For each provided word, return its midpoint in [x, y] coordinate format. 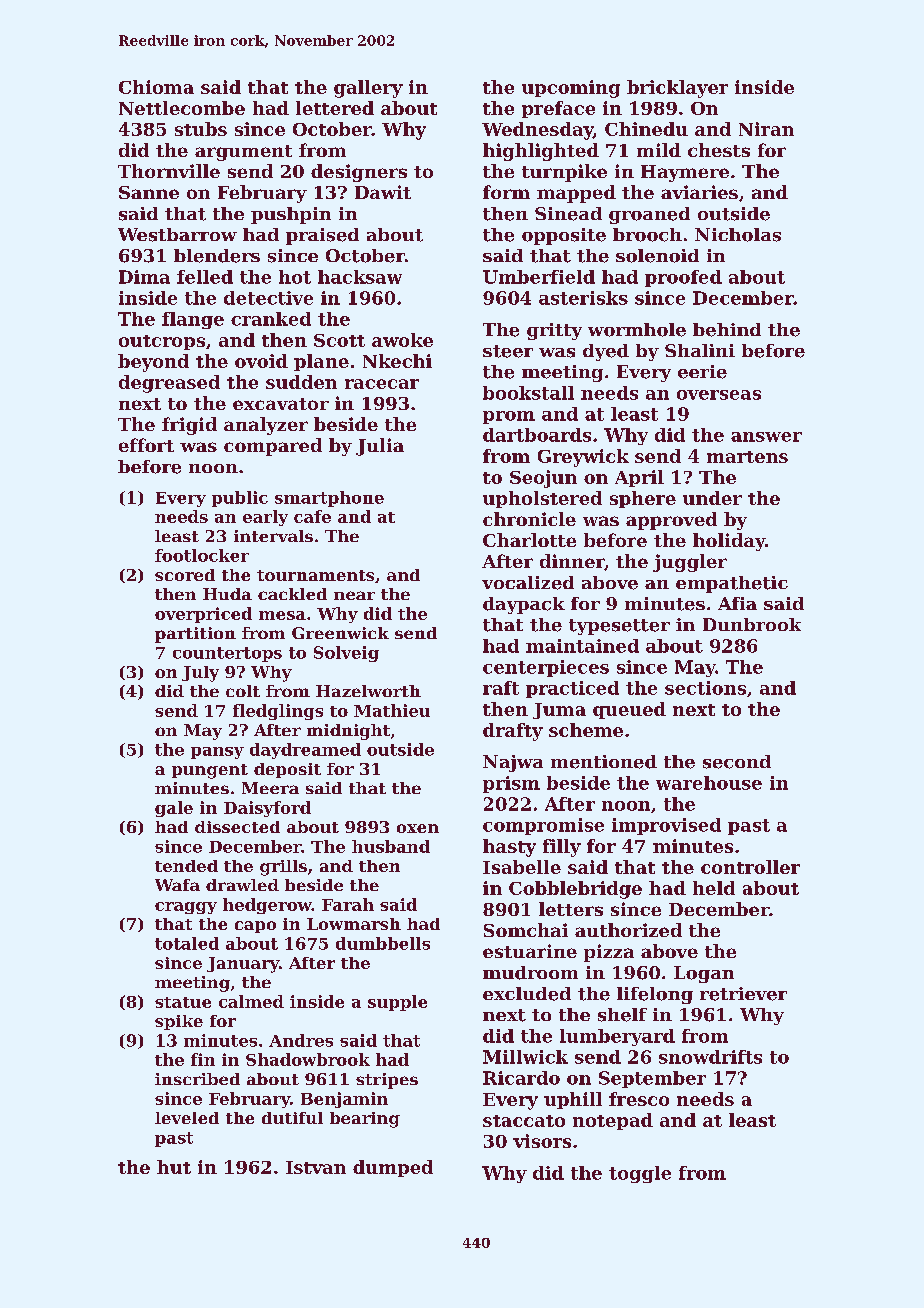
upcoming [571, 89]
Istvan [316, 1167]
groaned [649, 215]
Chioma [156, 87]
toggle [640, 1174]
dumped [393, 1168]
